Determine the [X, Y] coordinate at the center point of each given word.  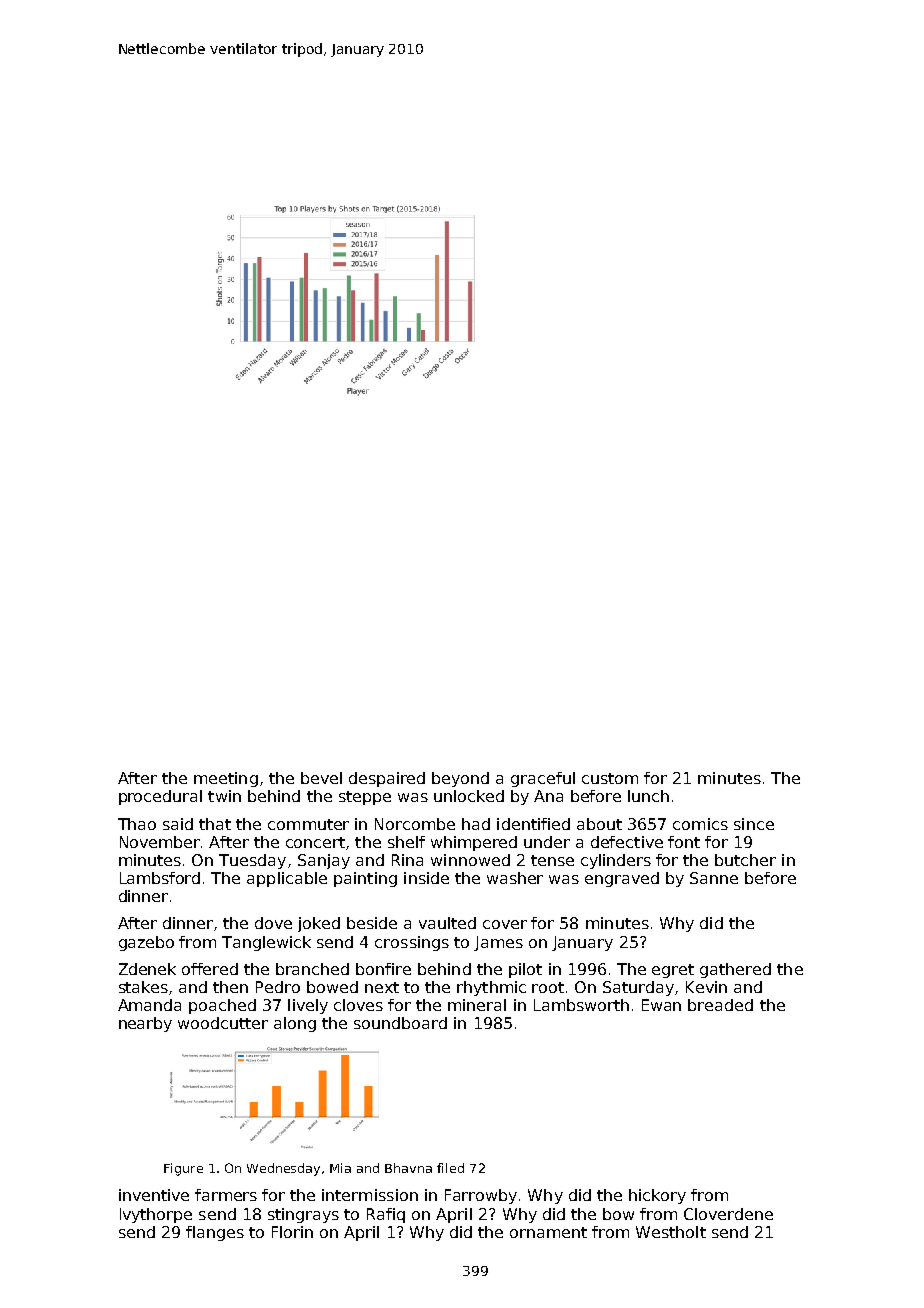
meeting [226, 779]
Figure [183, 1169]
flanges [215, 1233]
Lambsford [160, 878]
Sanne [714, 878]
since [754, 824]
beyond [460, 779]
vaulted [447, 923]
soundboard [400, 1023]
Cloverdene [728, 1214]
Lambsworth [581, 1005]
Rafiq [386, 1215]
